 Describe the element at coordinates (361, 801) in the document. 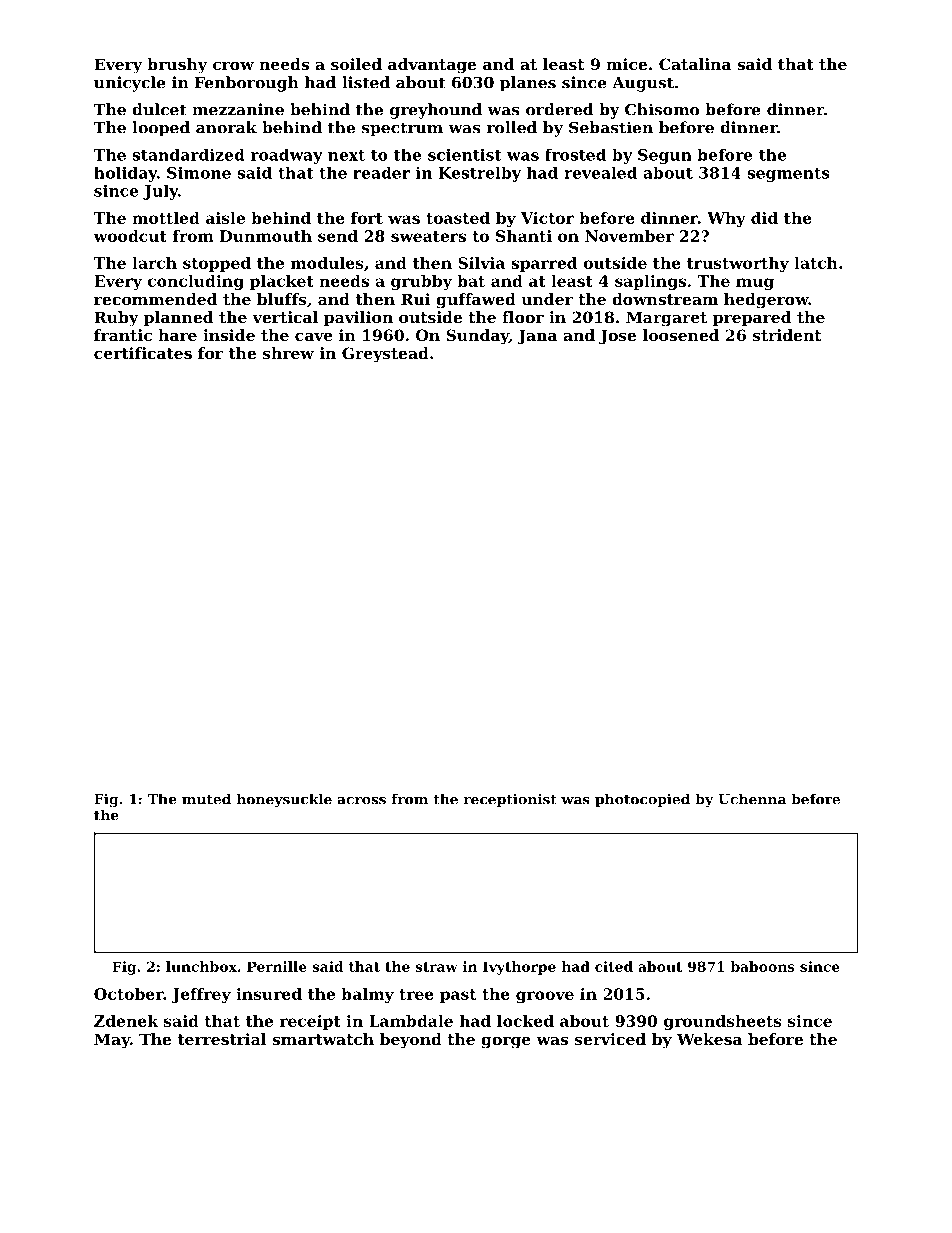

I see `across` at that location.
